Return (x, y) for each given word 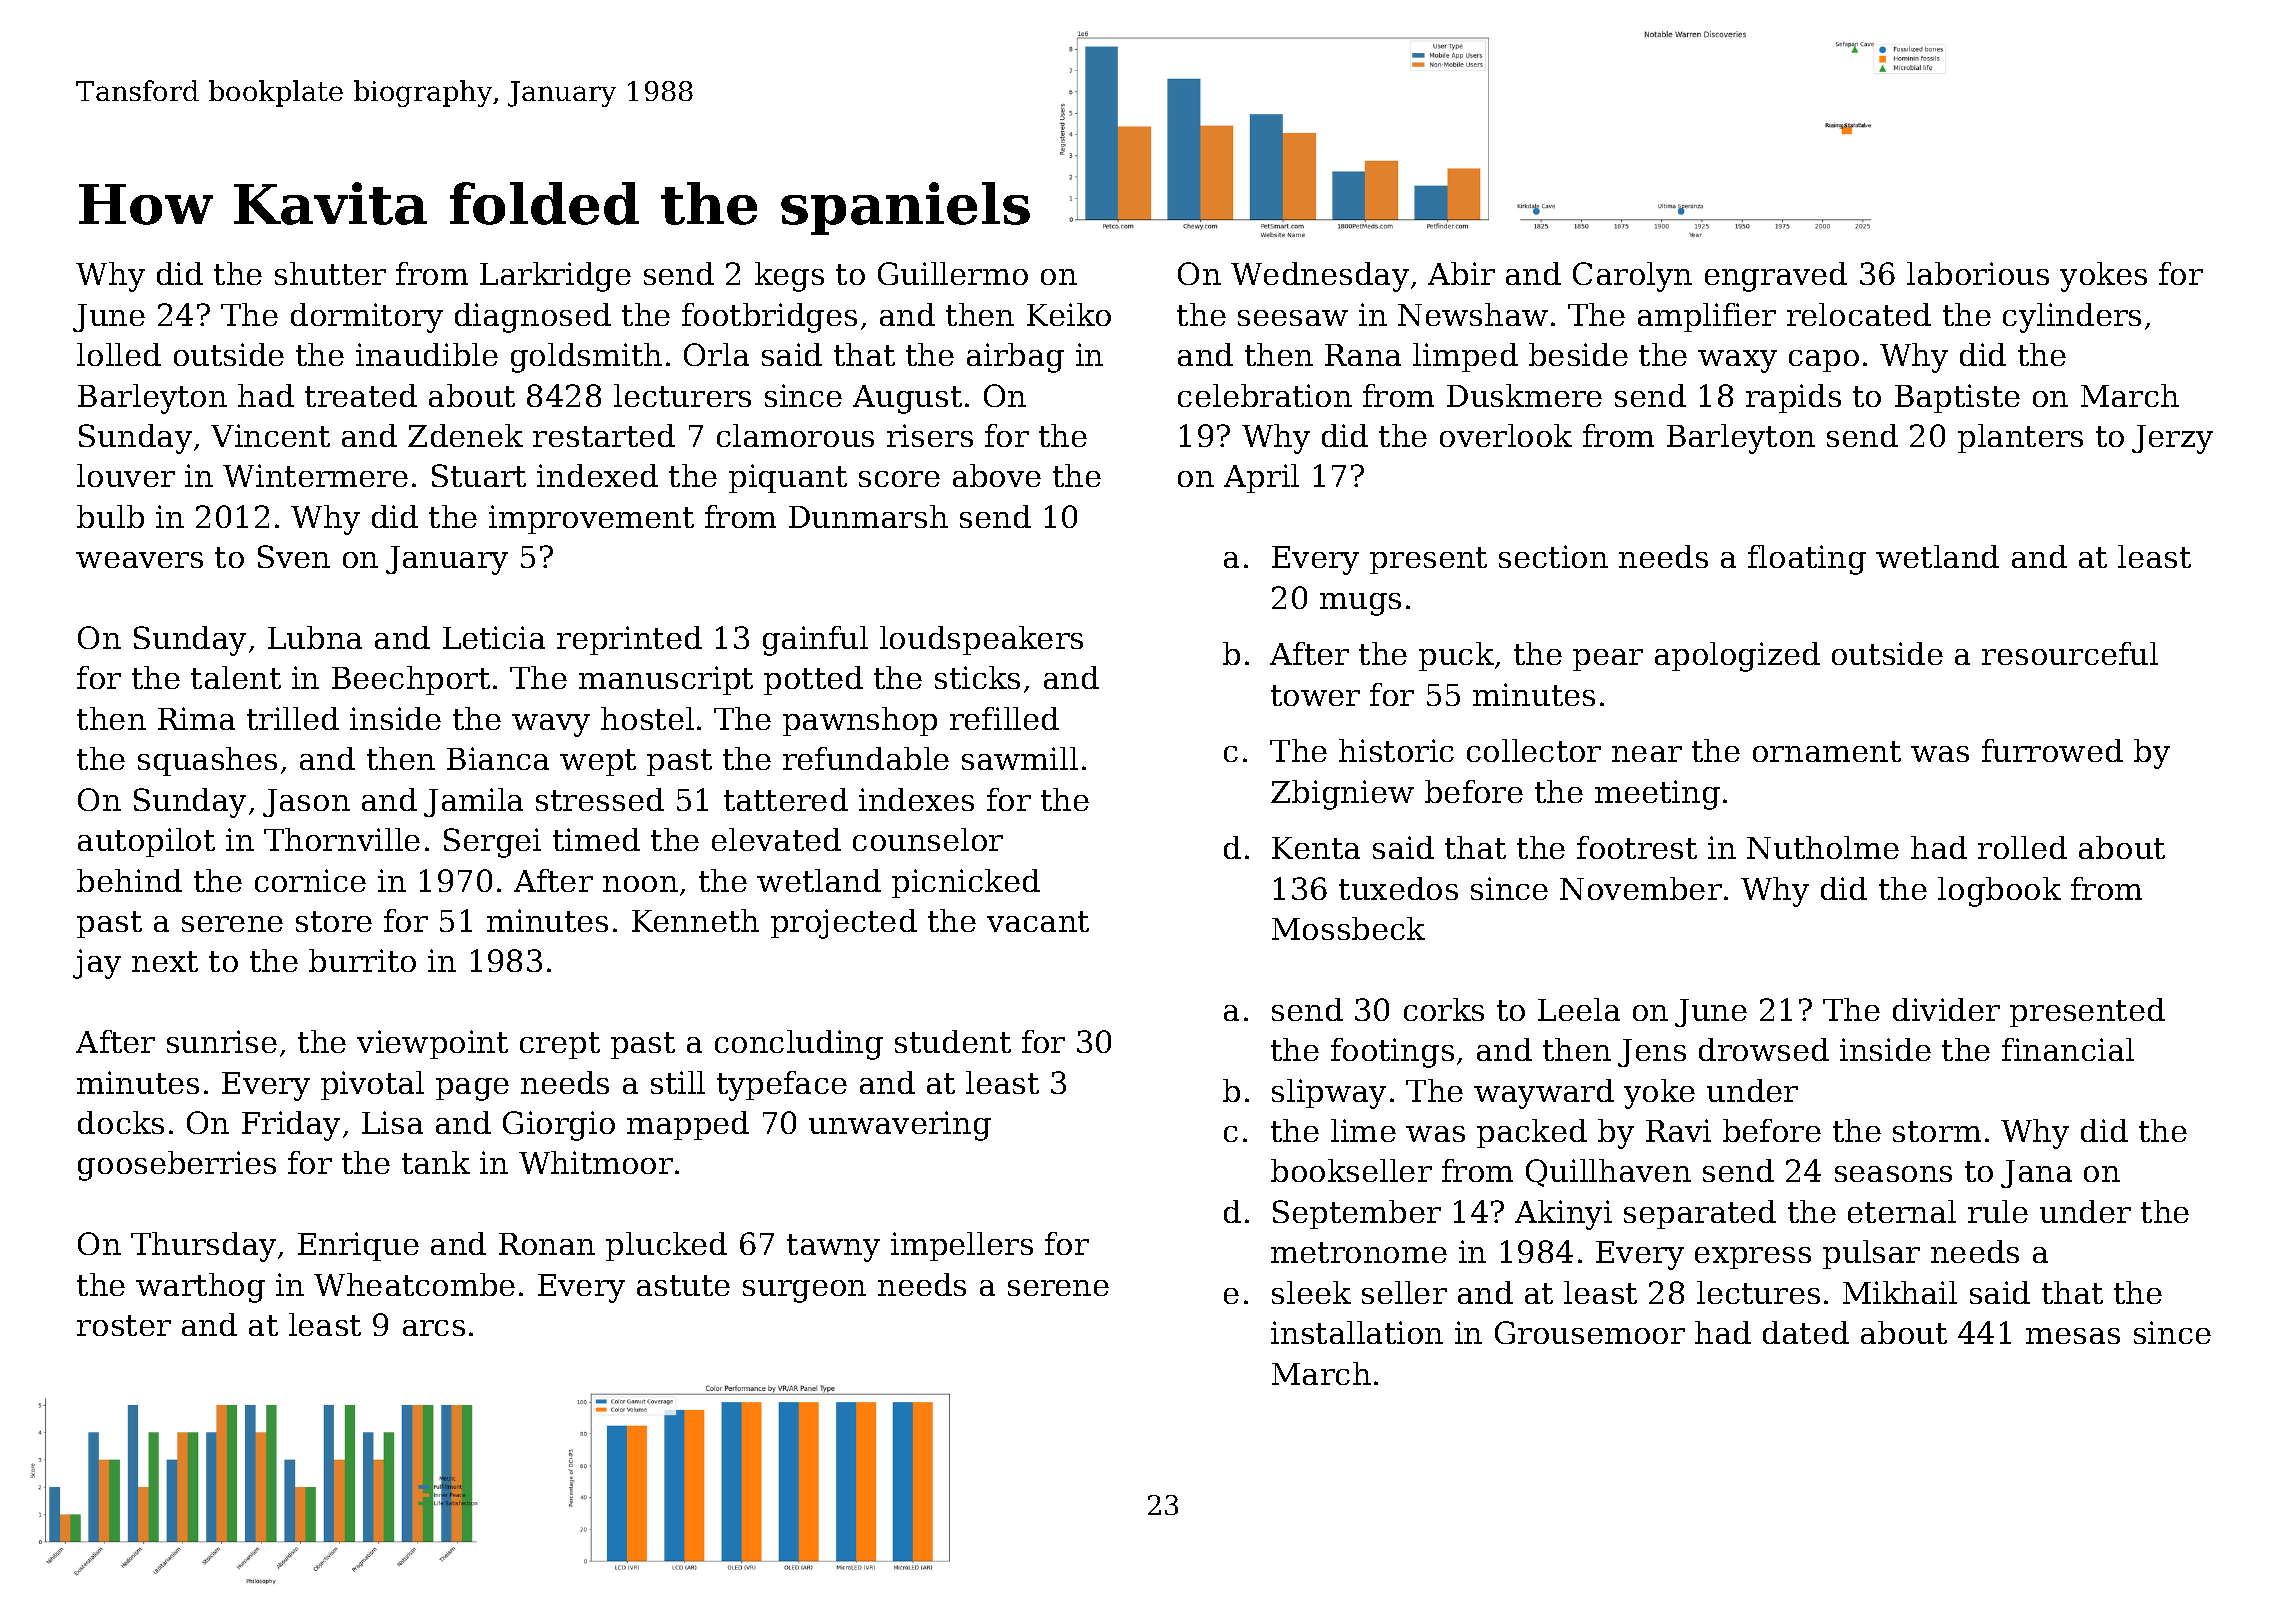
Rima (196, 718)
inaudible (427, 354)
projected (844, 924)
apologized (1737, 657)
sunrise (222, 1041)
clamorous (795, 435)
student (953, 1041)
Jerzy (2172, 439)
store (334, 921)
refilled (1004, 718)
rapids (1793, 398)
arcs (434, 1328)
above (997, 475)
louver (126, 475)
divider (1946, 1009)
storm (1937, 1131)
